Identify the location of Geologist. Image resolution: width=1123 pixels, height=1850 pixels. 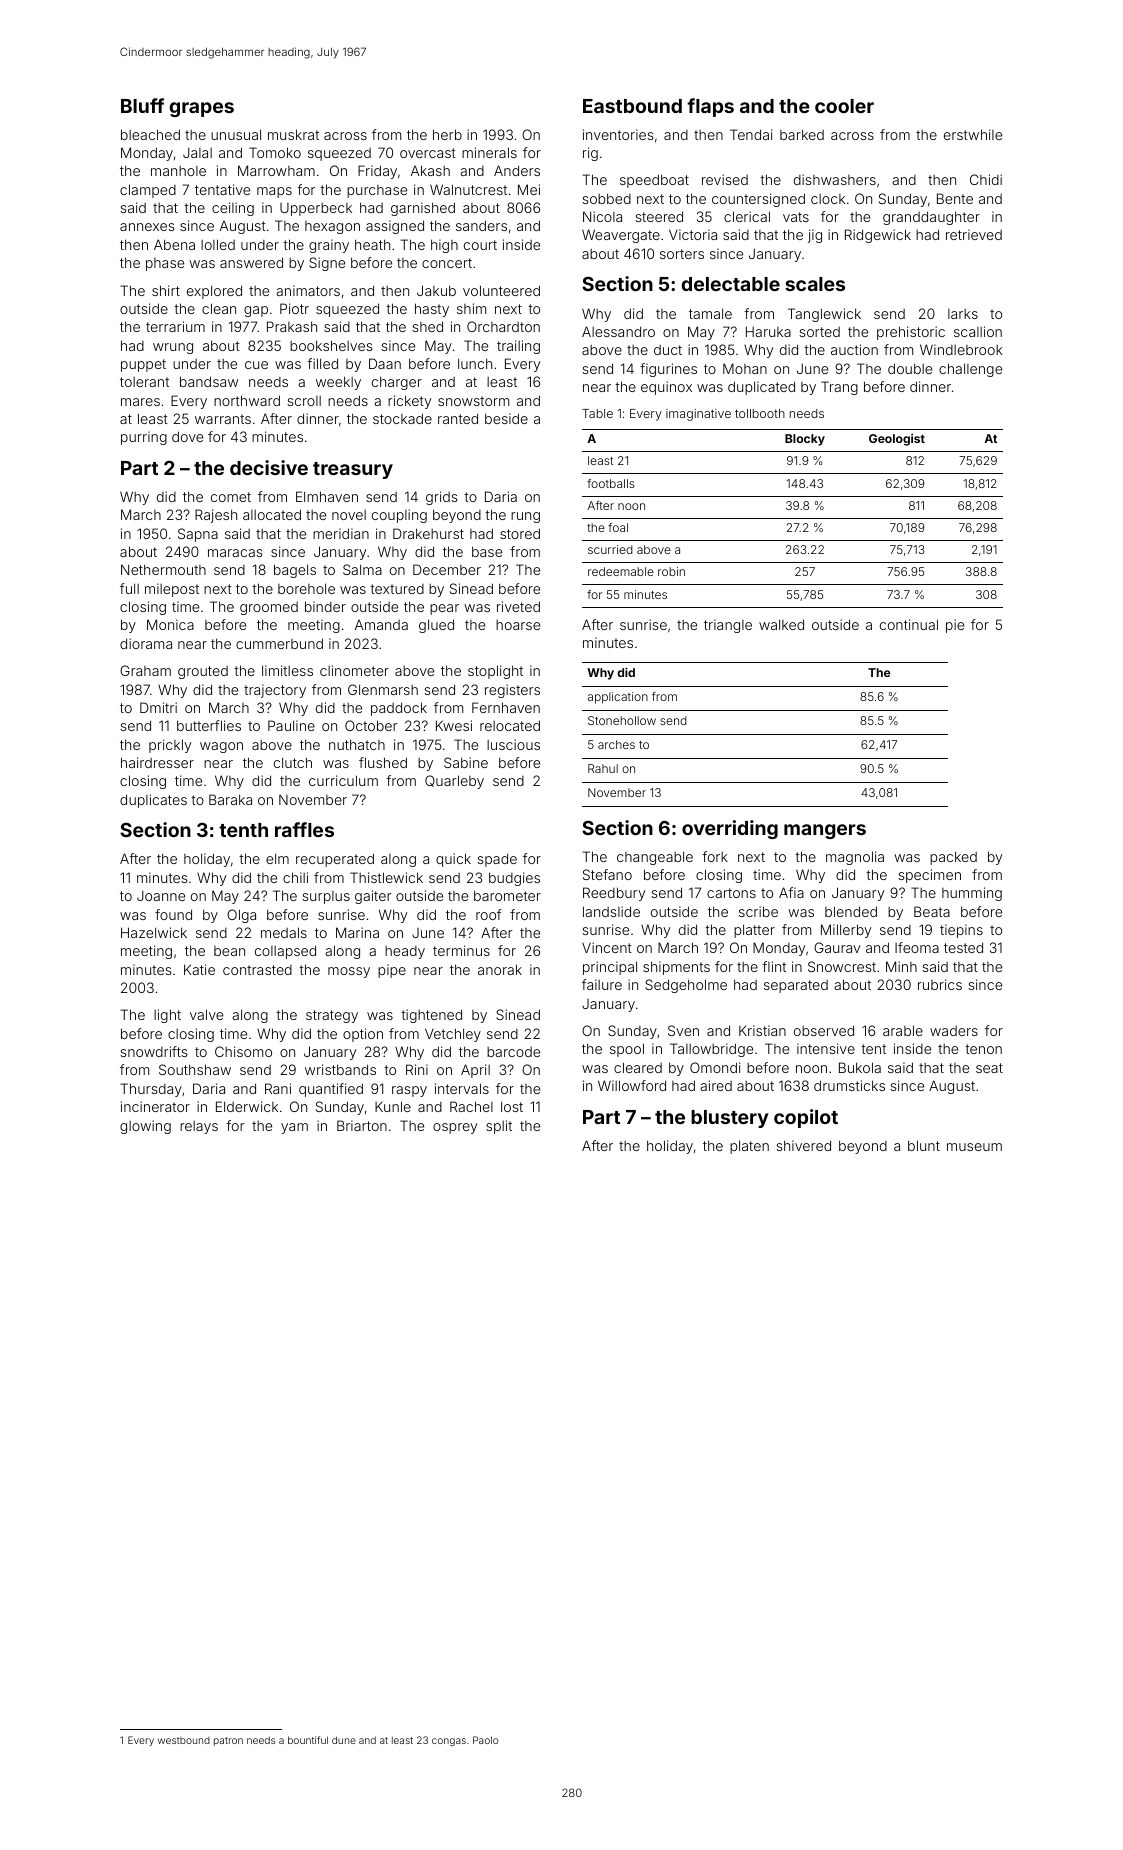
(897, 440).
